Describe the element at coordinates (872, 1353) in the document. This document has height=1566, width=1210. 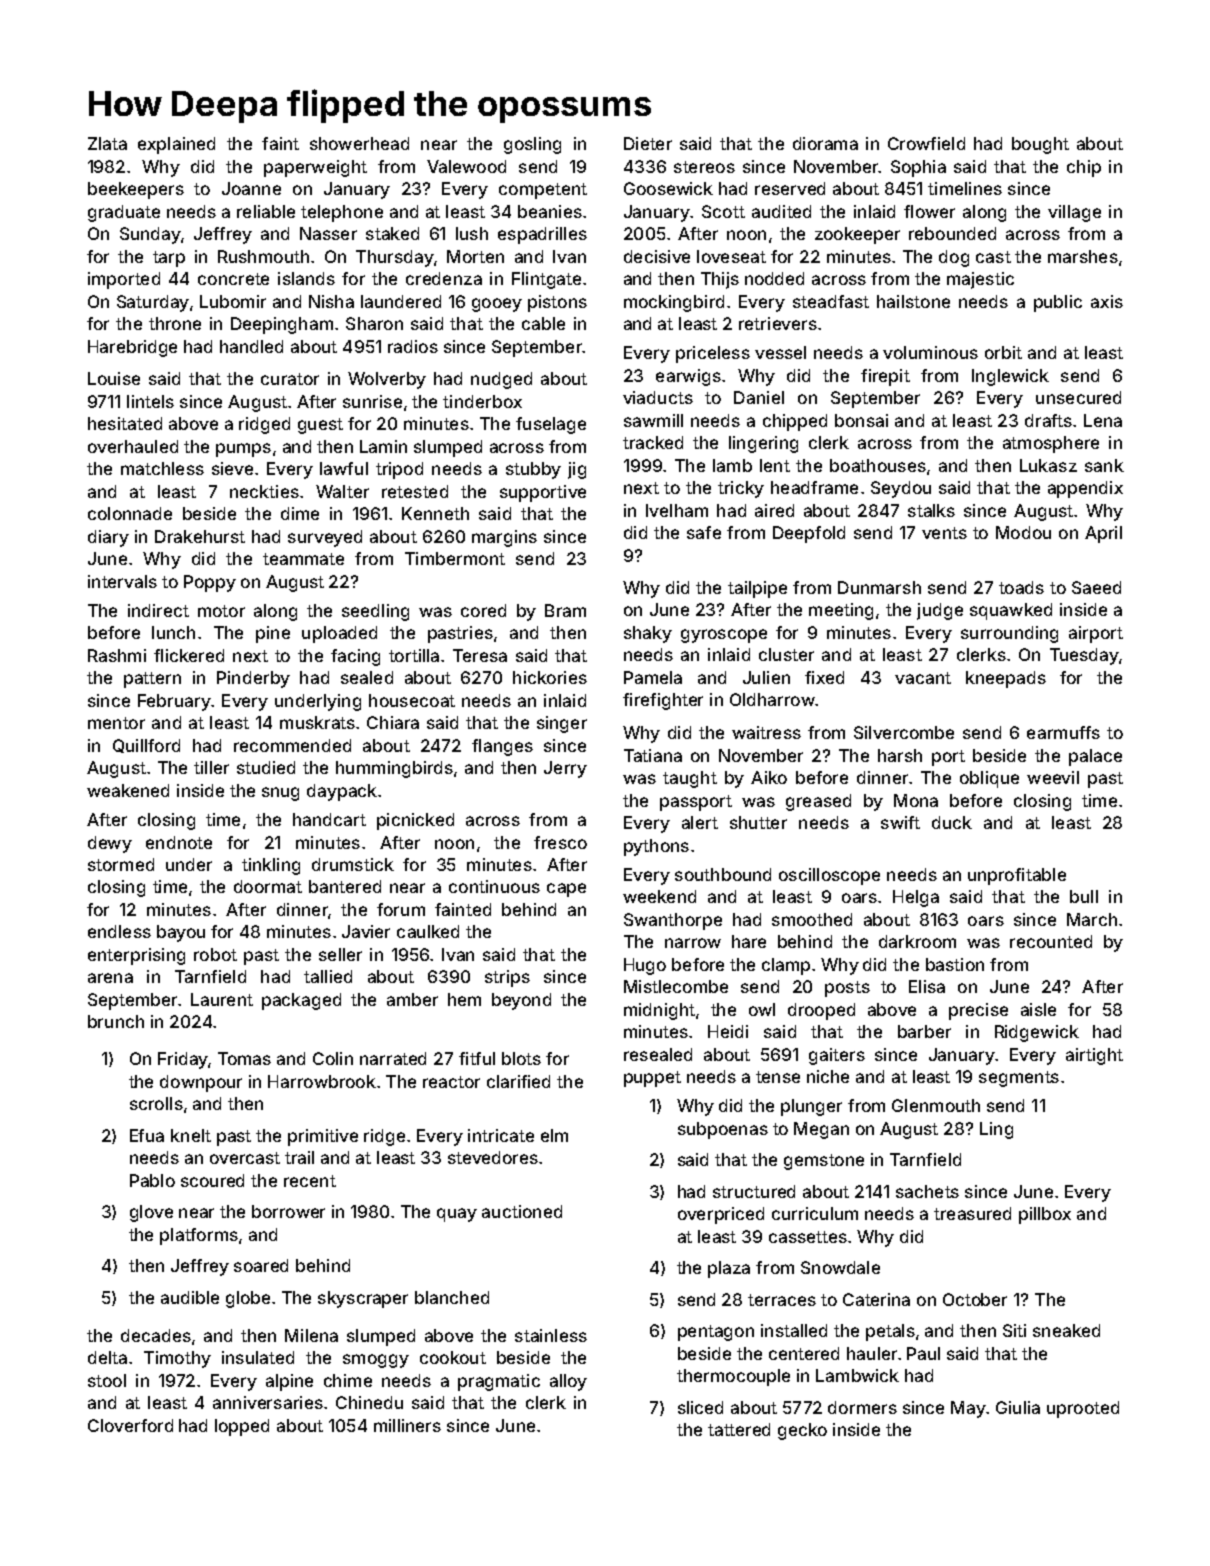
I see `hauler` at that location.
